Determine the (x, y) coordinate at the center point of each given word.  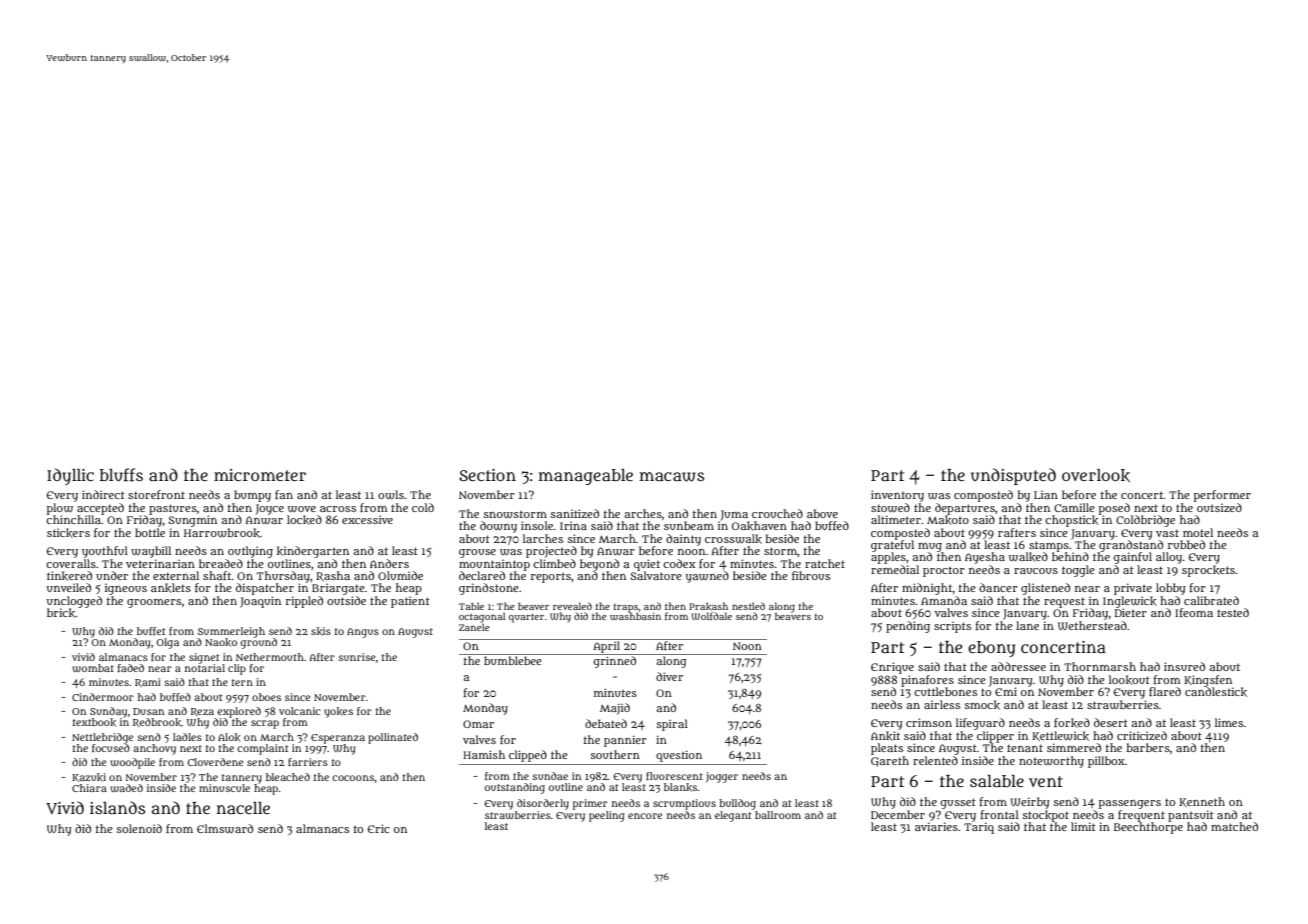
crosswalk (733, 539)
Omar (478, 724)
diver (669, 676)
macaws (672, 477)
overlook (1096, 476)
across (338, 509)
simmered (1074, 747)
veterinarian (160, 563)
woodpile (132, 763)
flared (1165, 691)
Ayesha (985, 558)
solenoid (139, 828)
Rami (148, 682)
